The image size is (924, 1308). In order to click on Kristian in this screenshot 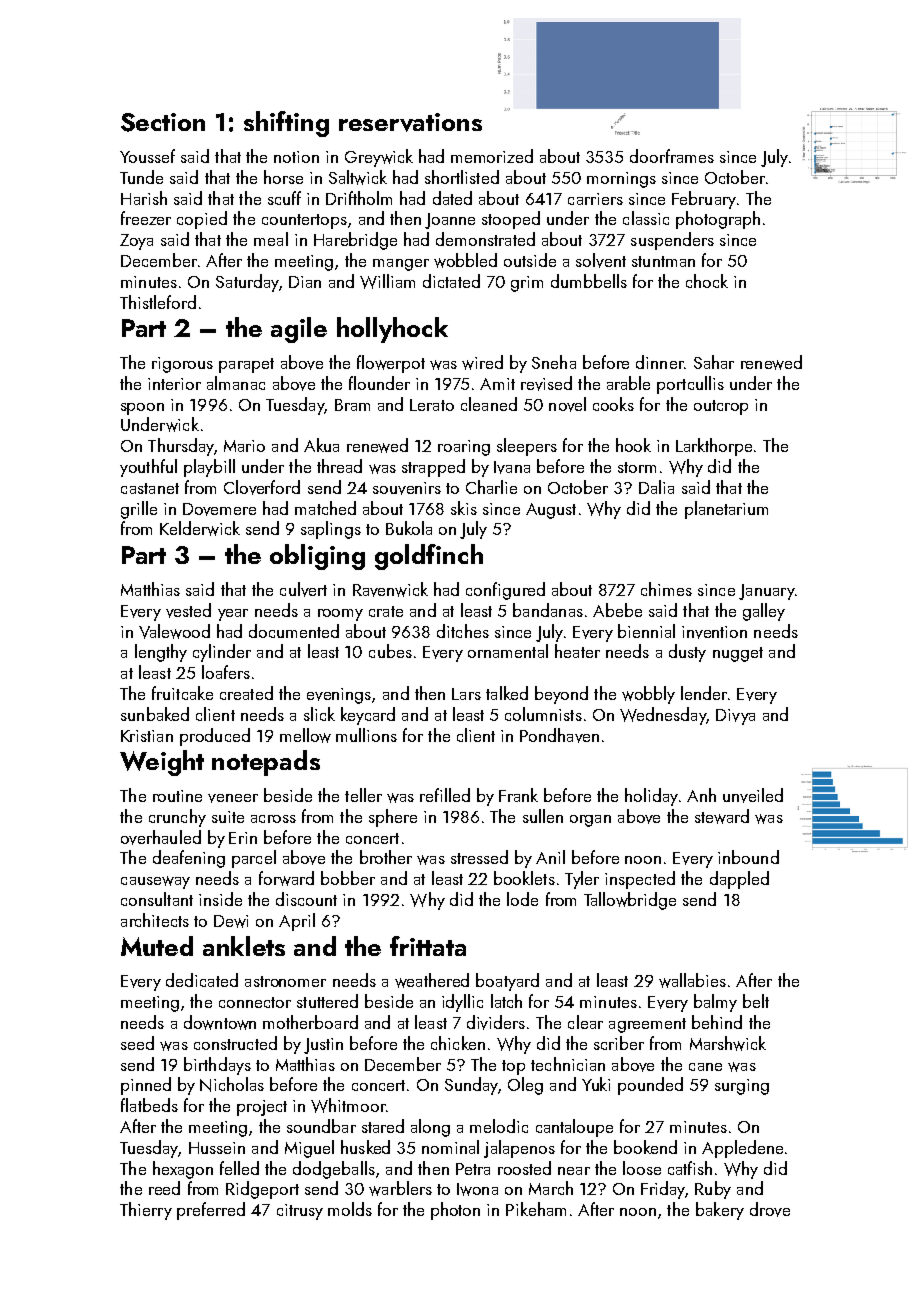, I will do `click(147, 736)`.
